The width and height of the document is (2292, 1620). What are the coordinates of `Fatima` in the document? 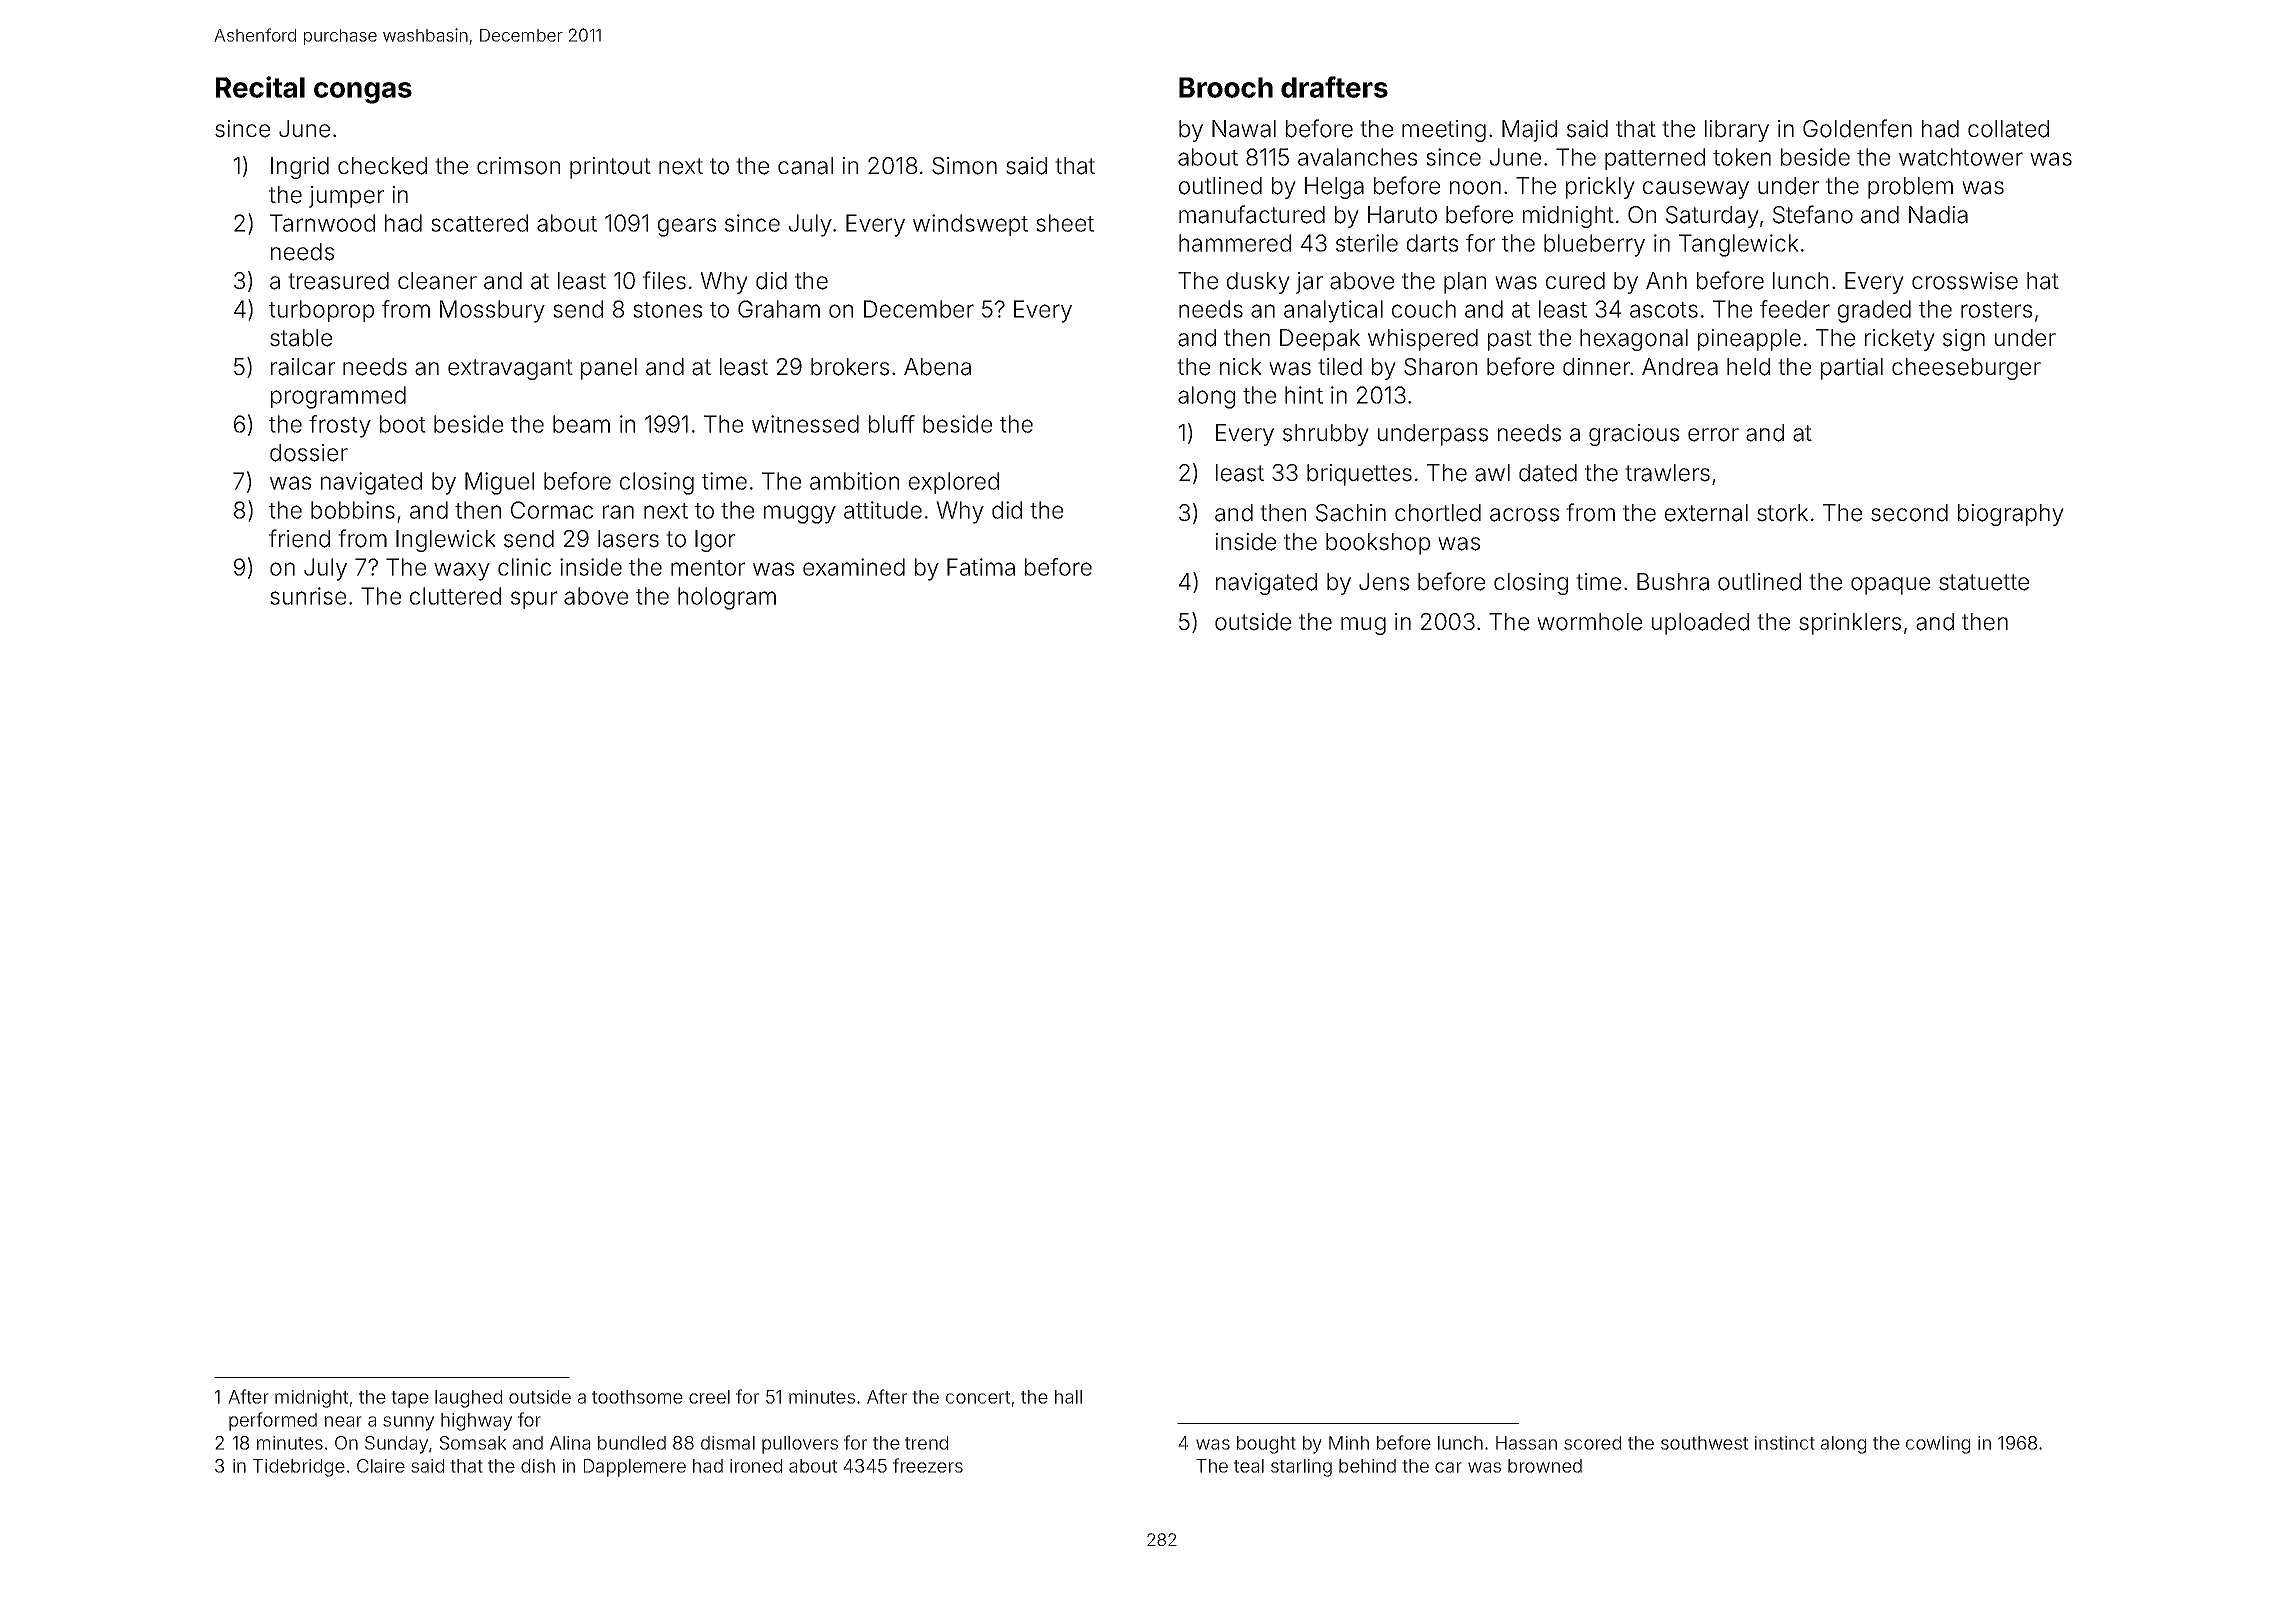 It's located at (981, 567).
